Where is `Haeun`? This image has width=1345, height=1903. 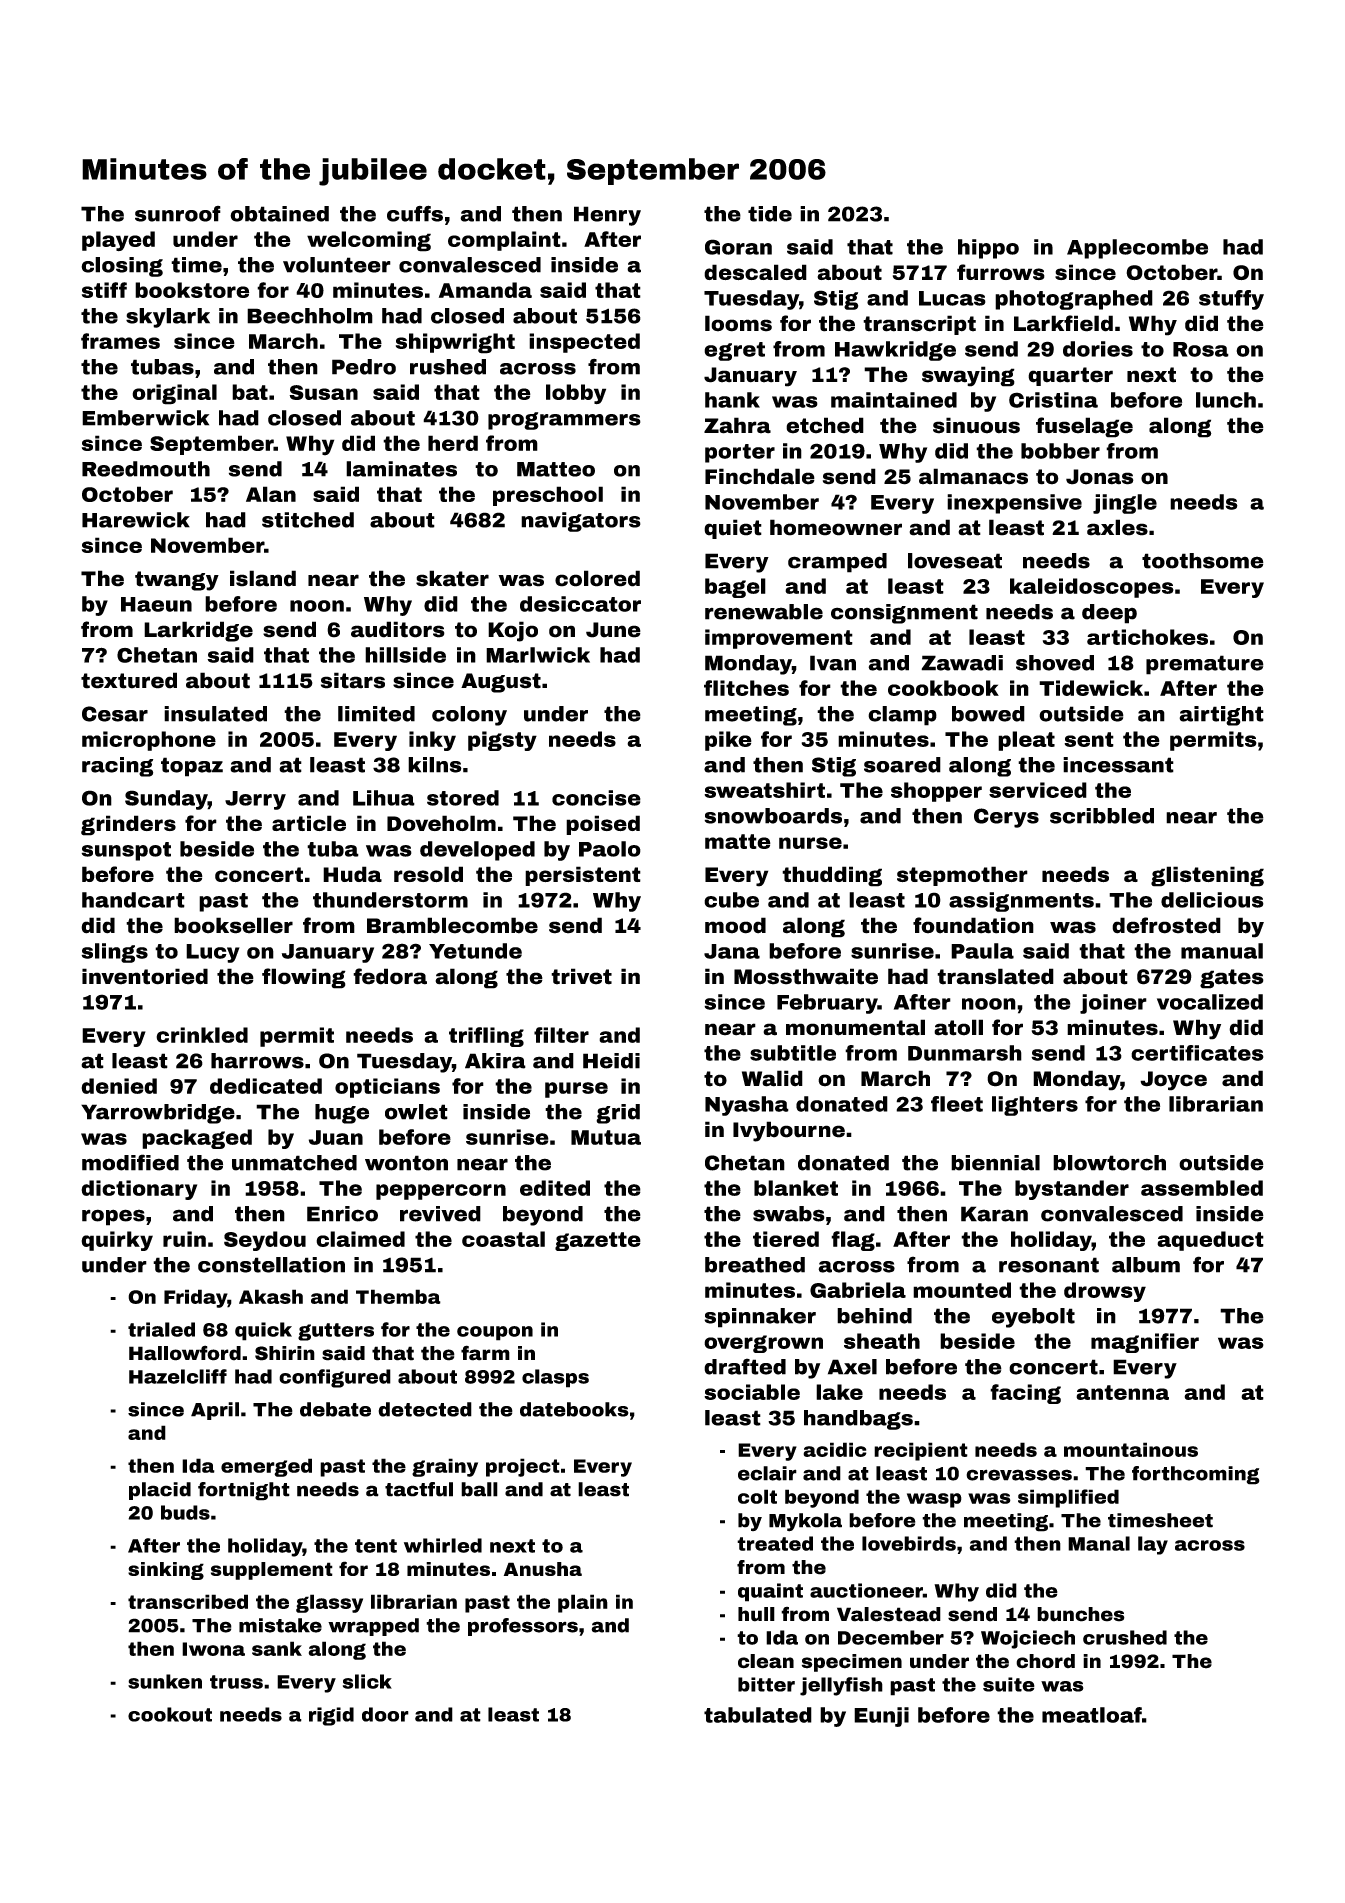
Haeun is located at coordinates (156, 604).
